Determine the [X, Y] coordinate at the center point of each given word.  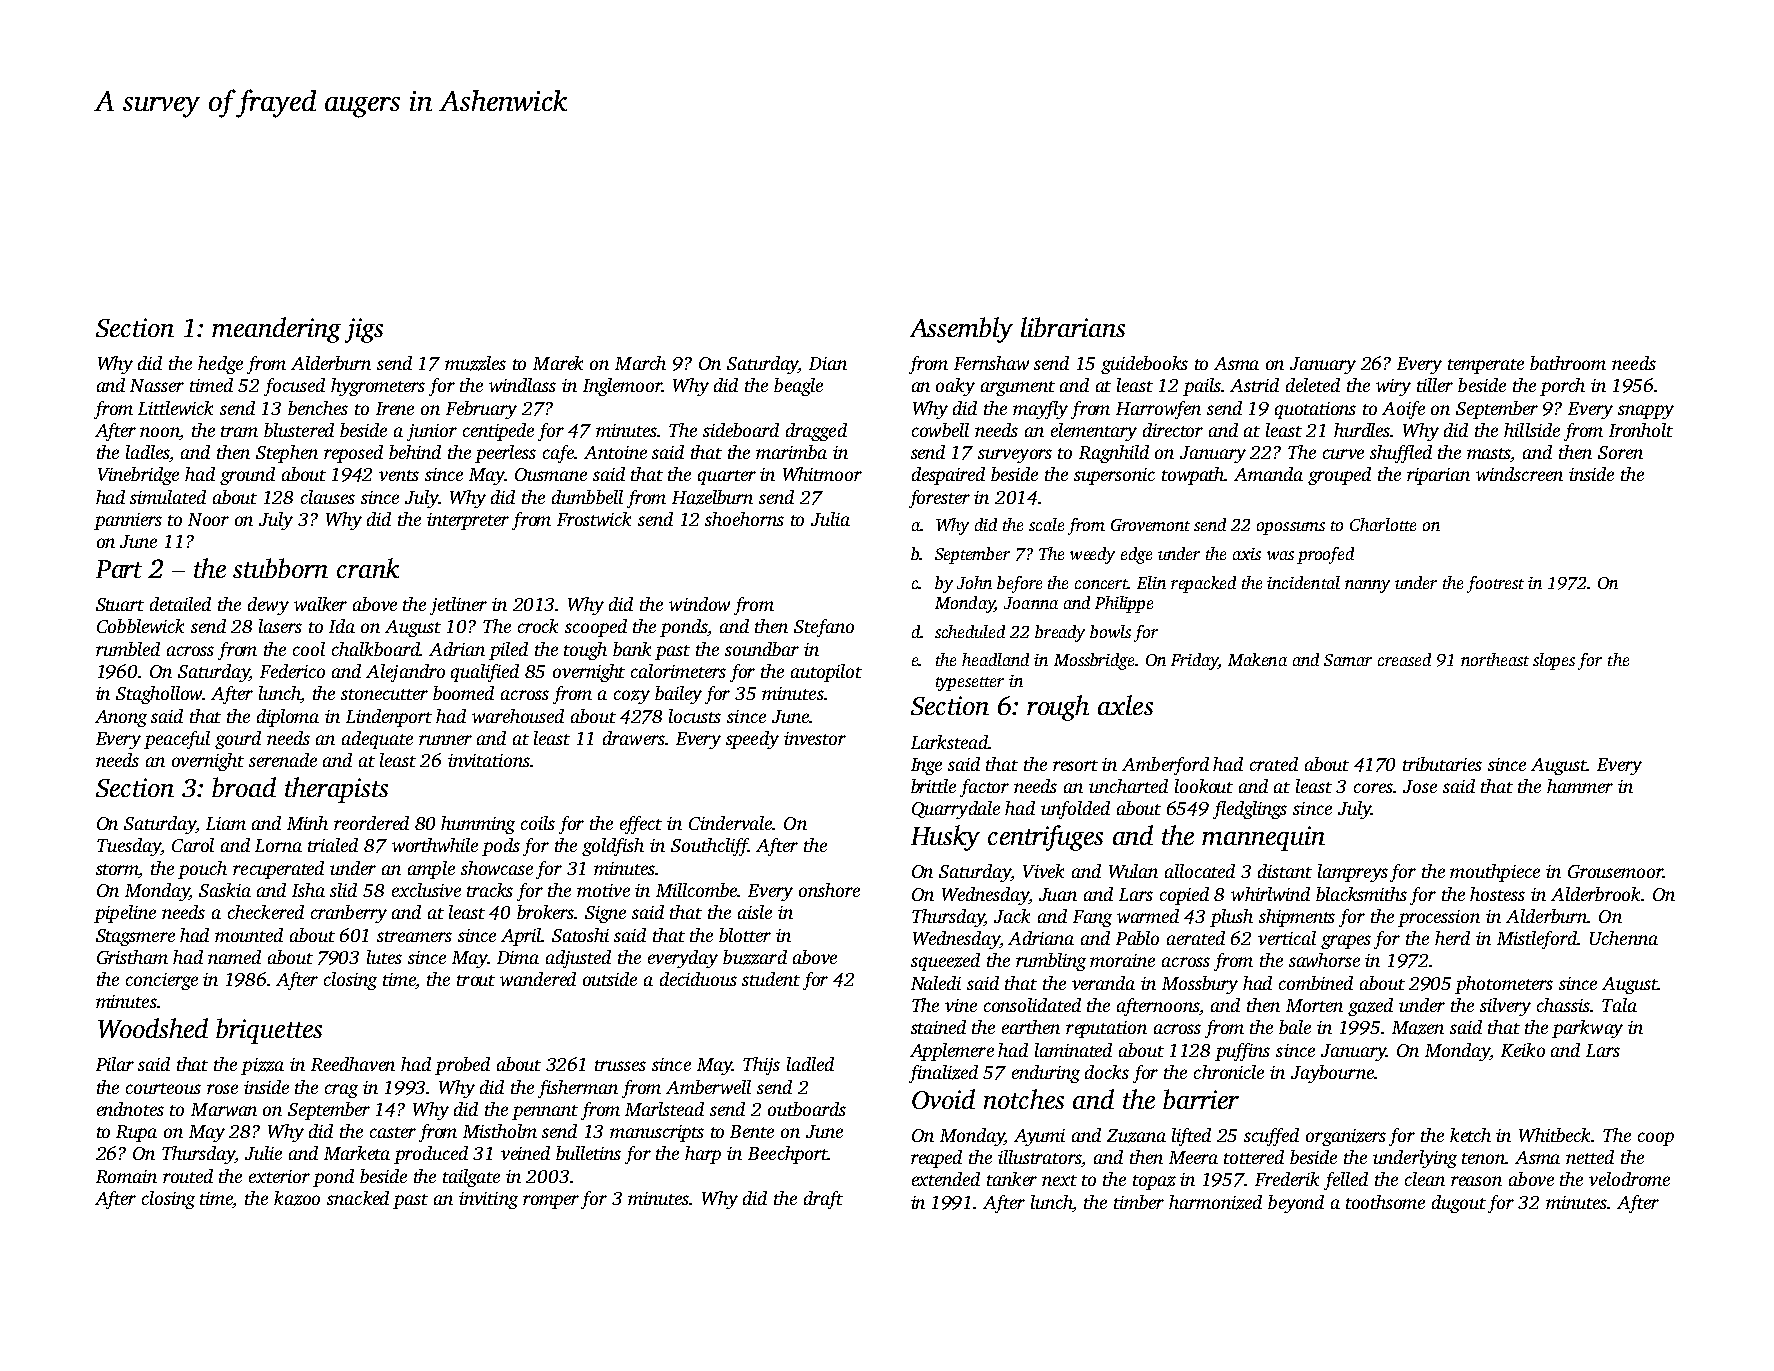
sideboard [741, 430]
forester [939, 499]
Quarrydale [956, 810]
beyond [1296, 1204]
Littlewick [175, 408]
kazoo [297, 1198]
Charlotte [1383, 524]
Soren [1620, 452]
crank [368, 568]
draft [823, 1200]
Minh [307, 823]
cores [1373, 788]
